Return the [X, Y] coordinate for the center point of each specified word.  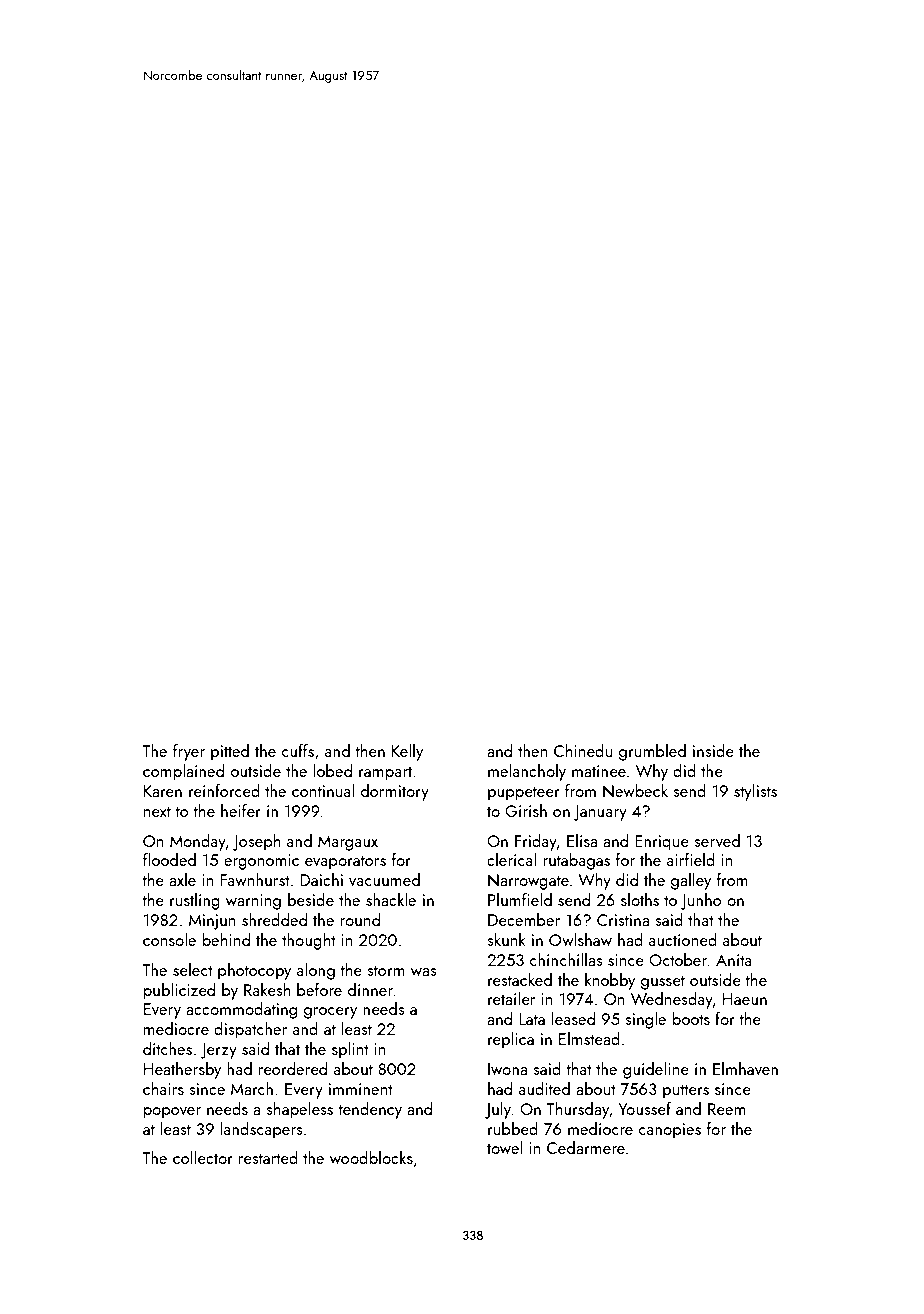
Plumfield [520, 899]
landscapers [261, 1130]
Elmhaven [745, 1068]
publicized [179, 991]
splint [350, 1050]
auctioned [683, 939]
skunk [506, 939]
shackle [391, 899]
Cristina [623, 920]
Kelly [407, 752]
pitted [230, 752]
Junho [701, 901]
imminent [361, 1089]
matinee [599, 771]
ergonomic [261, 862]
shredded [274, 919]
